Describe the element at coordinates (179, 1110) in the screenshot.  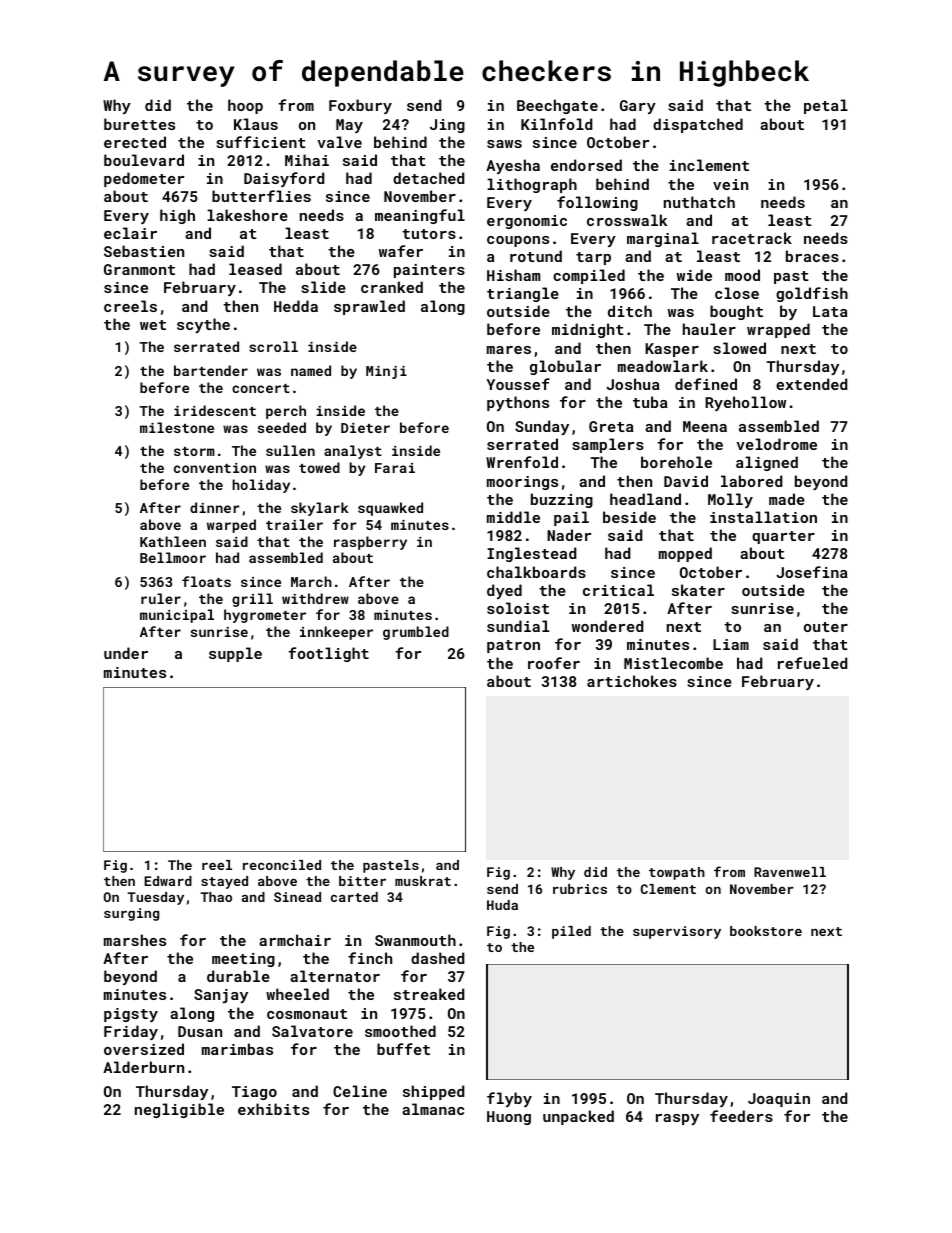
I see `negligible` at that location.
